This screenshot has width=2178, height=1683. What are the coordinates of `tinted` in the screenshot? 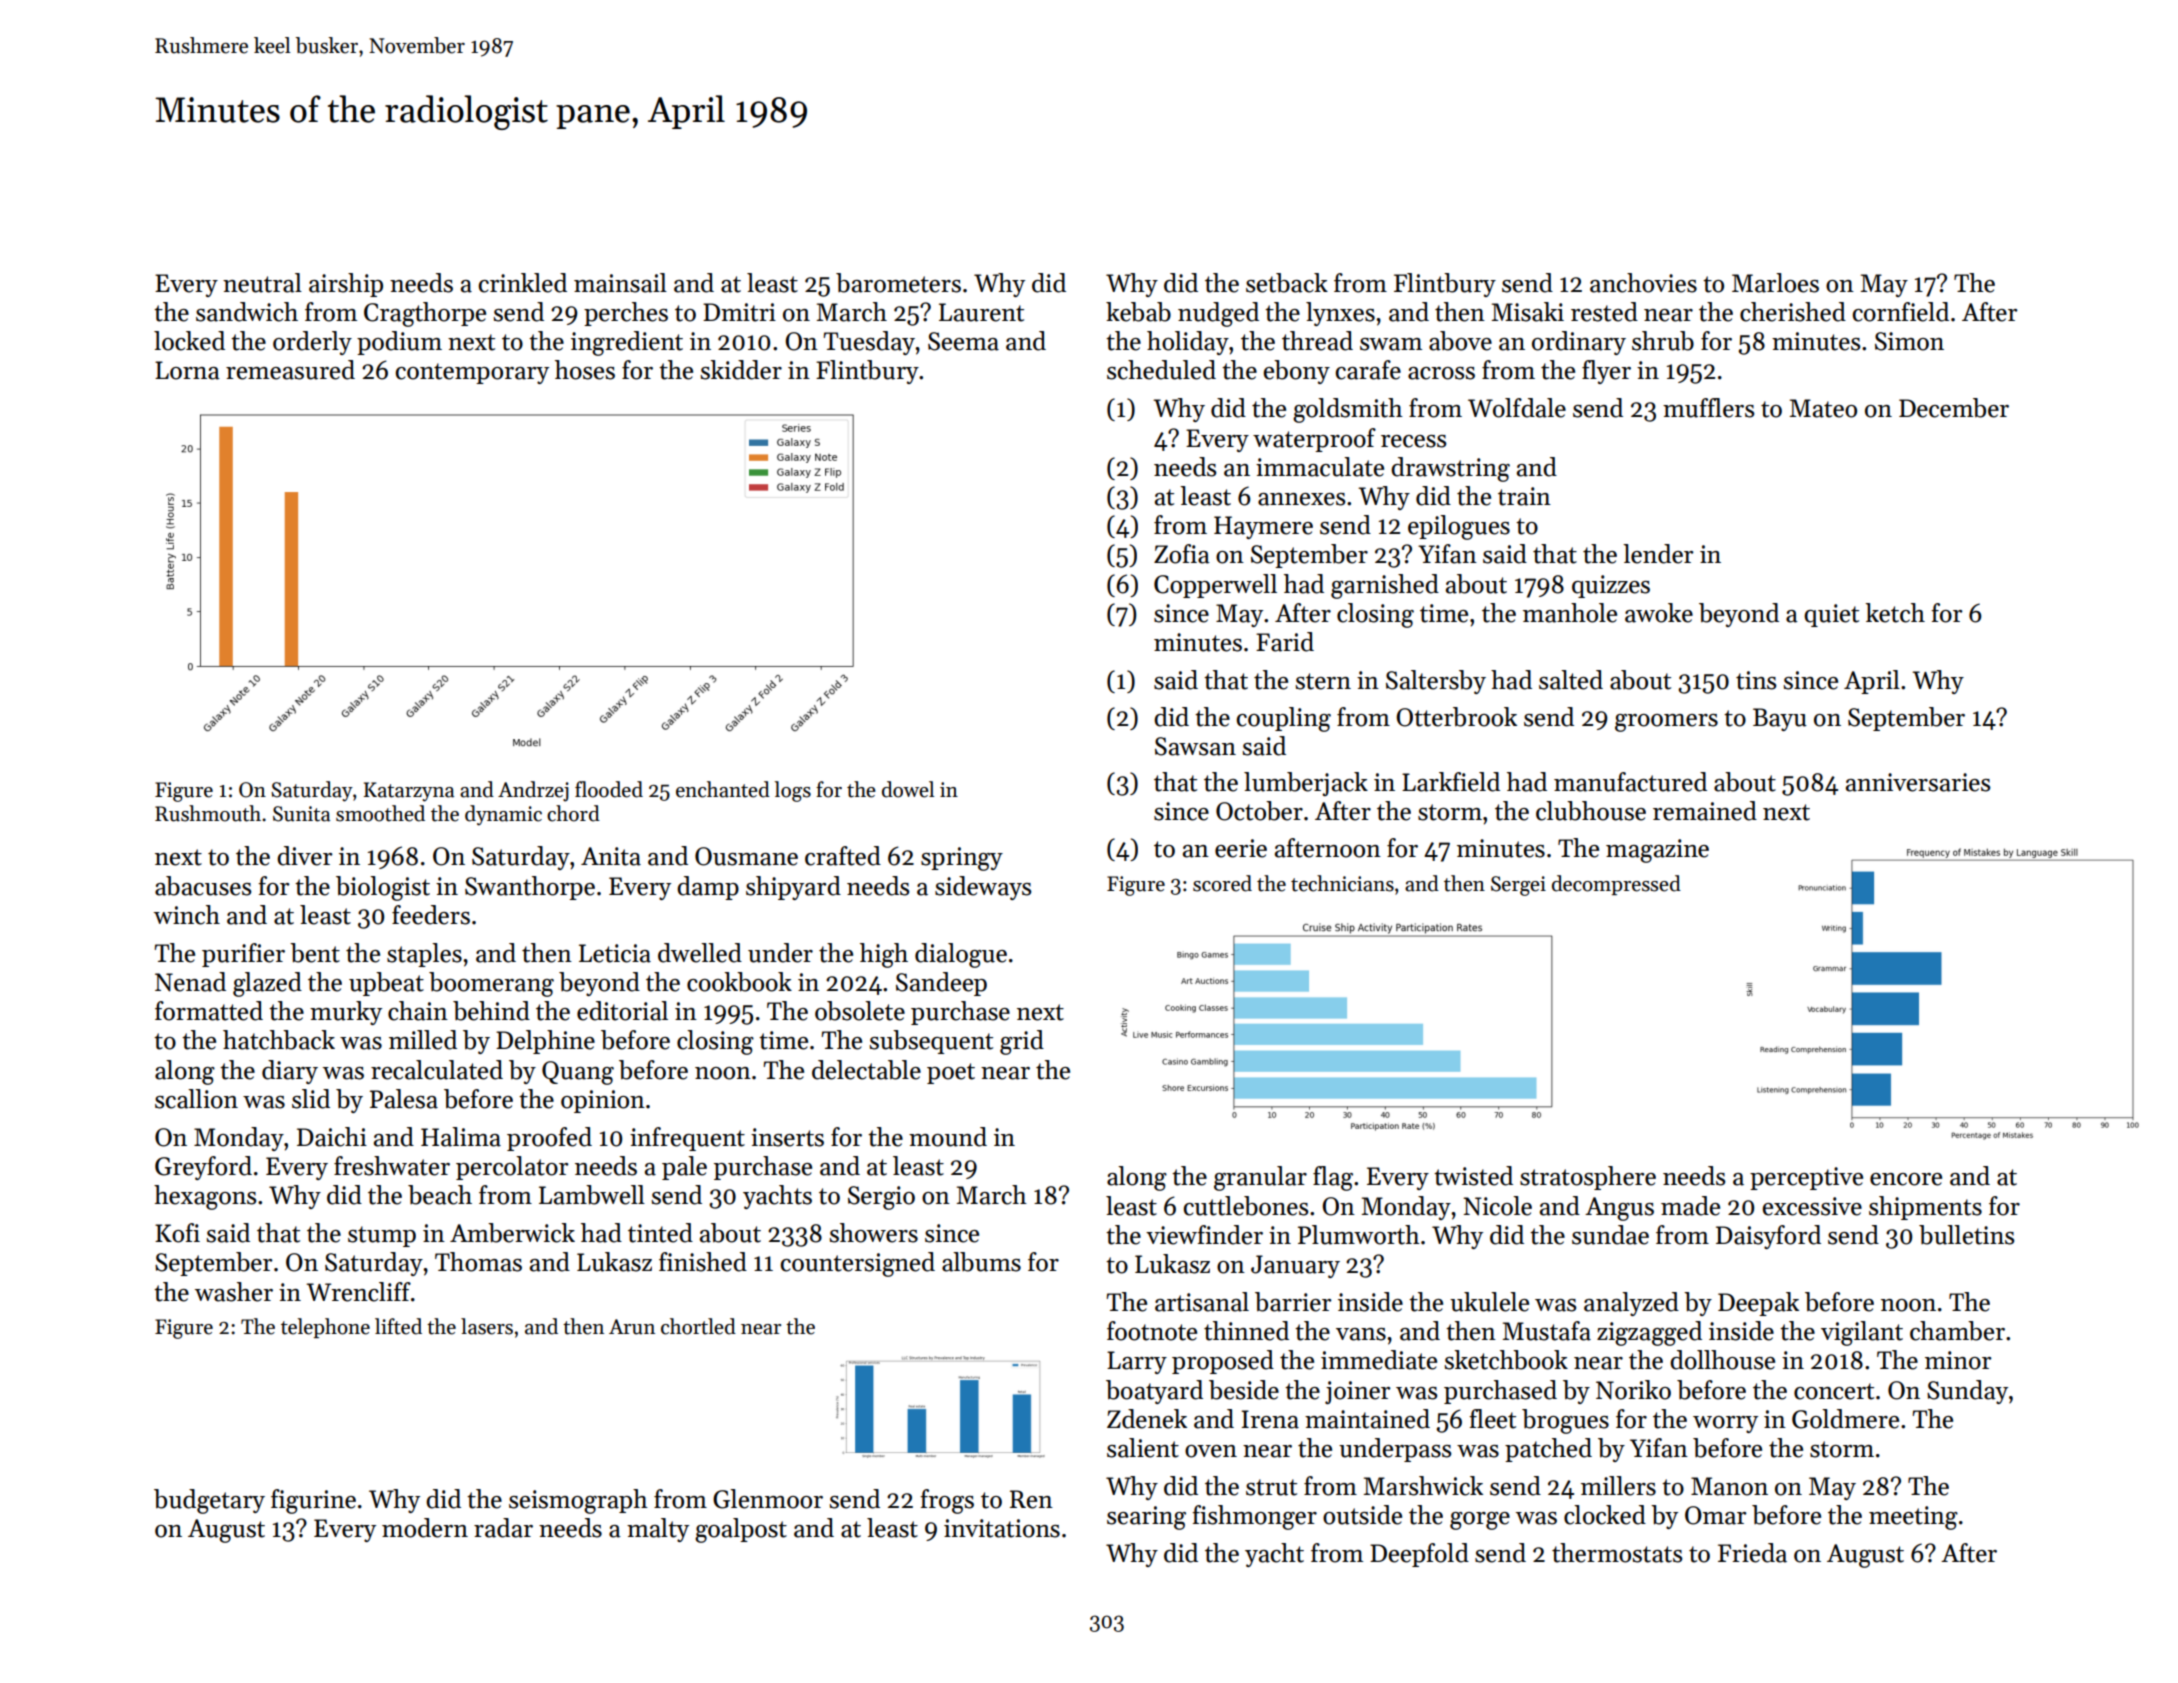 It's located at (660, 1233).
